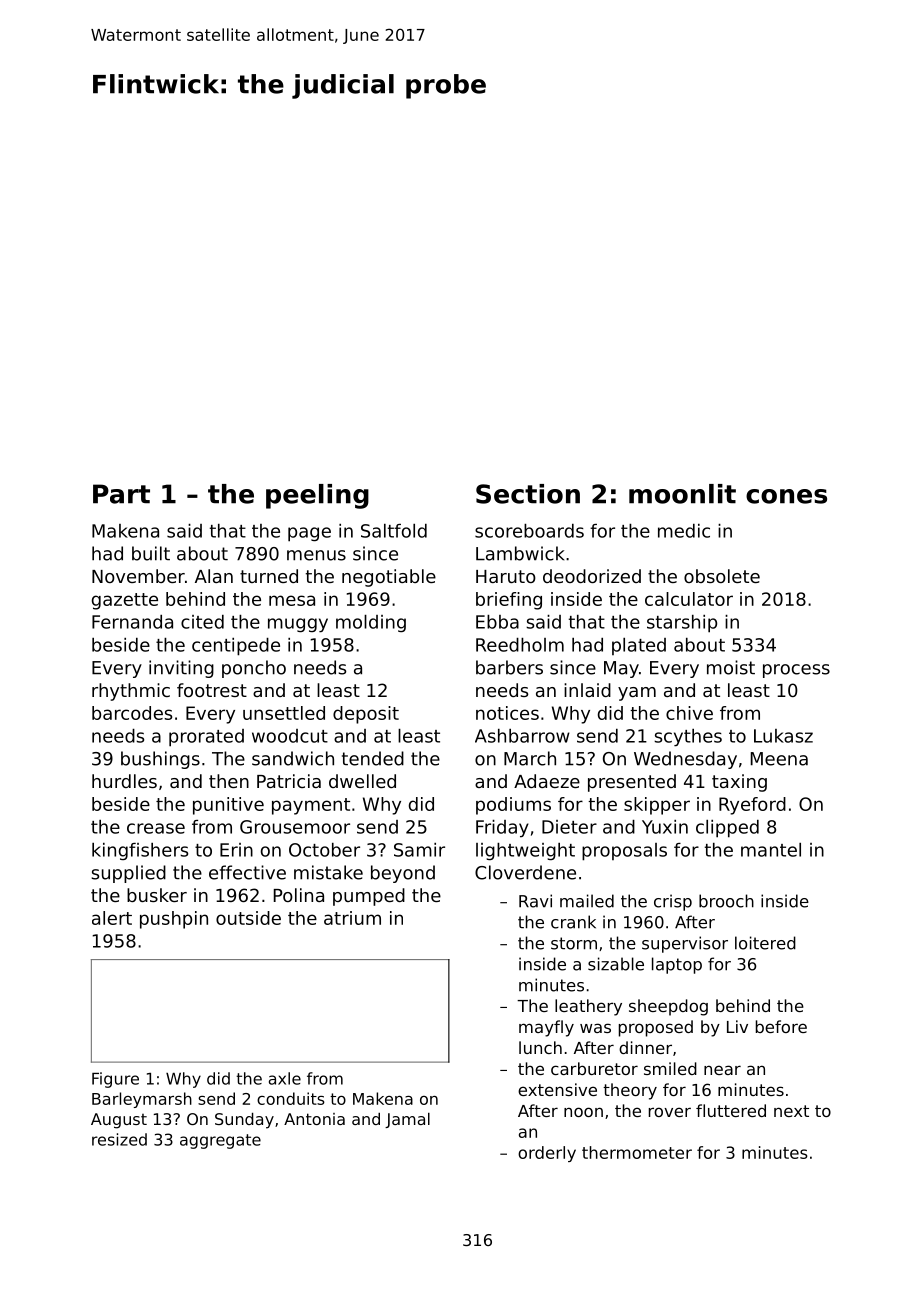  What do you see at coordinates (119, 1139) in the screenshot?
I see `resized` at bounding box center [119, 1139].
